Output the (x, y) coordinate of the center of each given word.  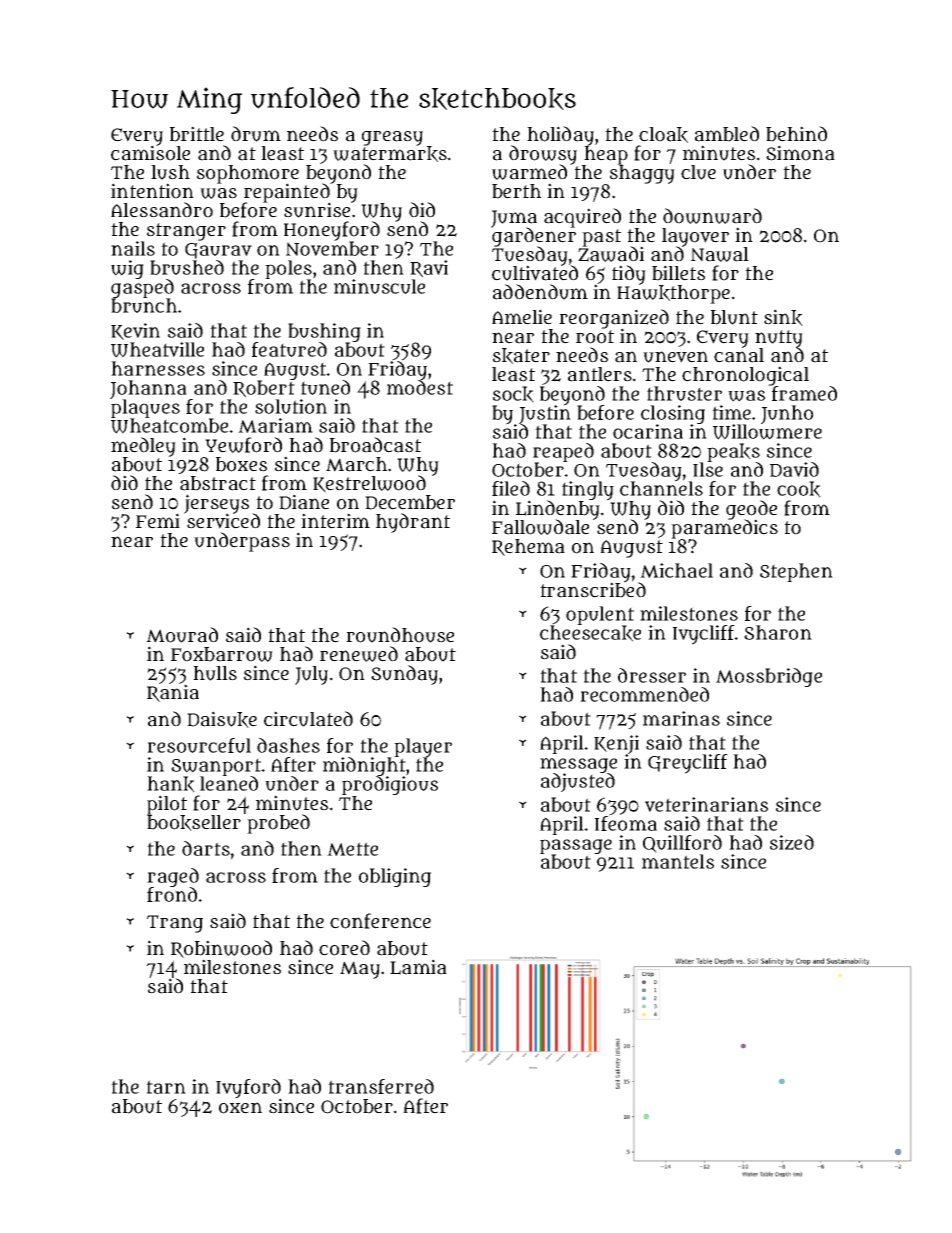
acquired (582, 218)
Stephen (796, 572)
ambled (727, 134)
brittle (197, 134)
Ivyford (248, 1088)
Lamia (418, 967)
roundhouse (400, 635)
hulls (215, 673)
